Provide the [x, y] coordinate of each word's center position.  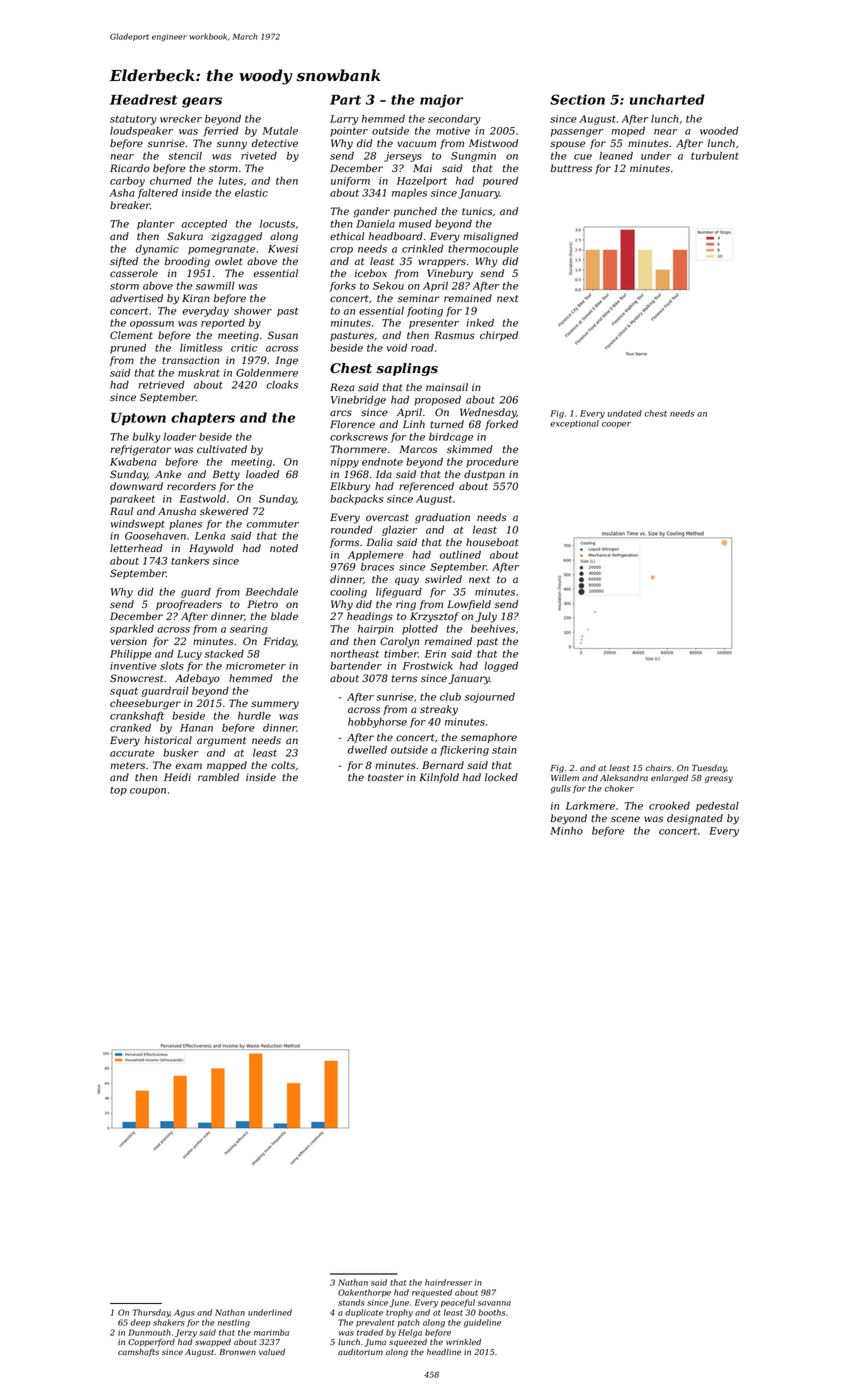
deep [141, 1323]
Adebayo [197, 679]
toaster [386, 777]
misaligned [490, 237]
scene [625, 819]
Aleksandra [624, 777]
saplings [407, 369]
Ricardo [130, 168]
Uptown [138, 419]
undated [625, 413]
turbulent [715, 156]
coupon [148, 792]
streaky [439, 710]
